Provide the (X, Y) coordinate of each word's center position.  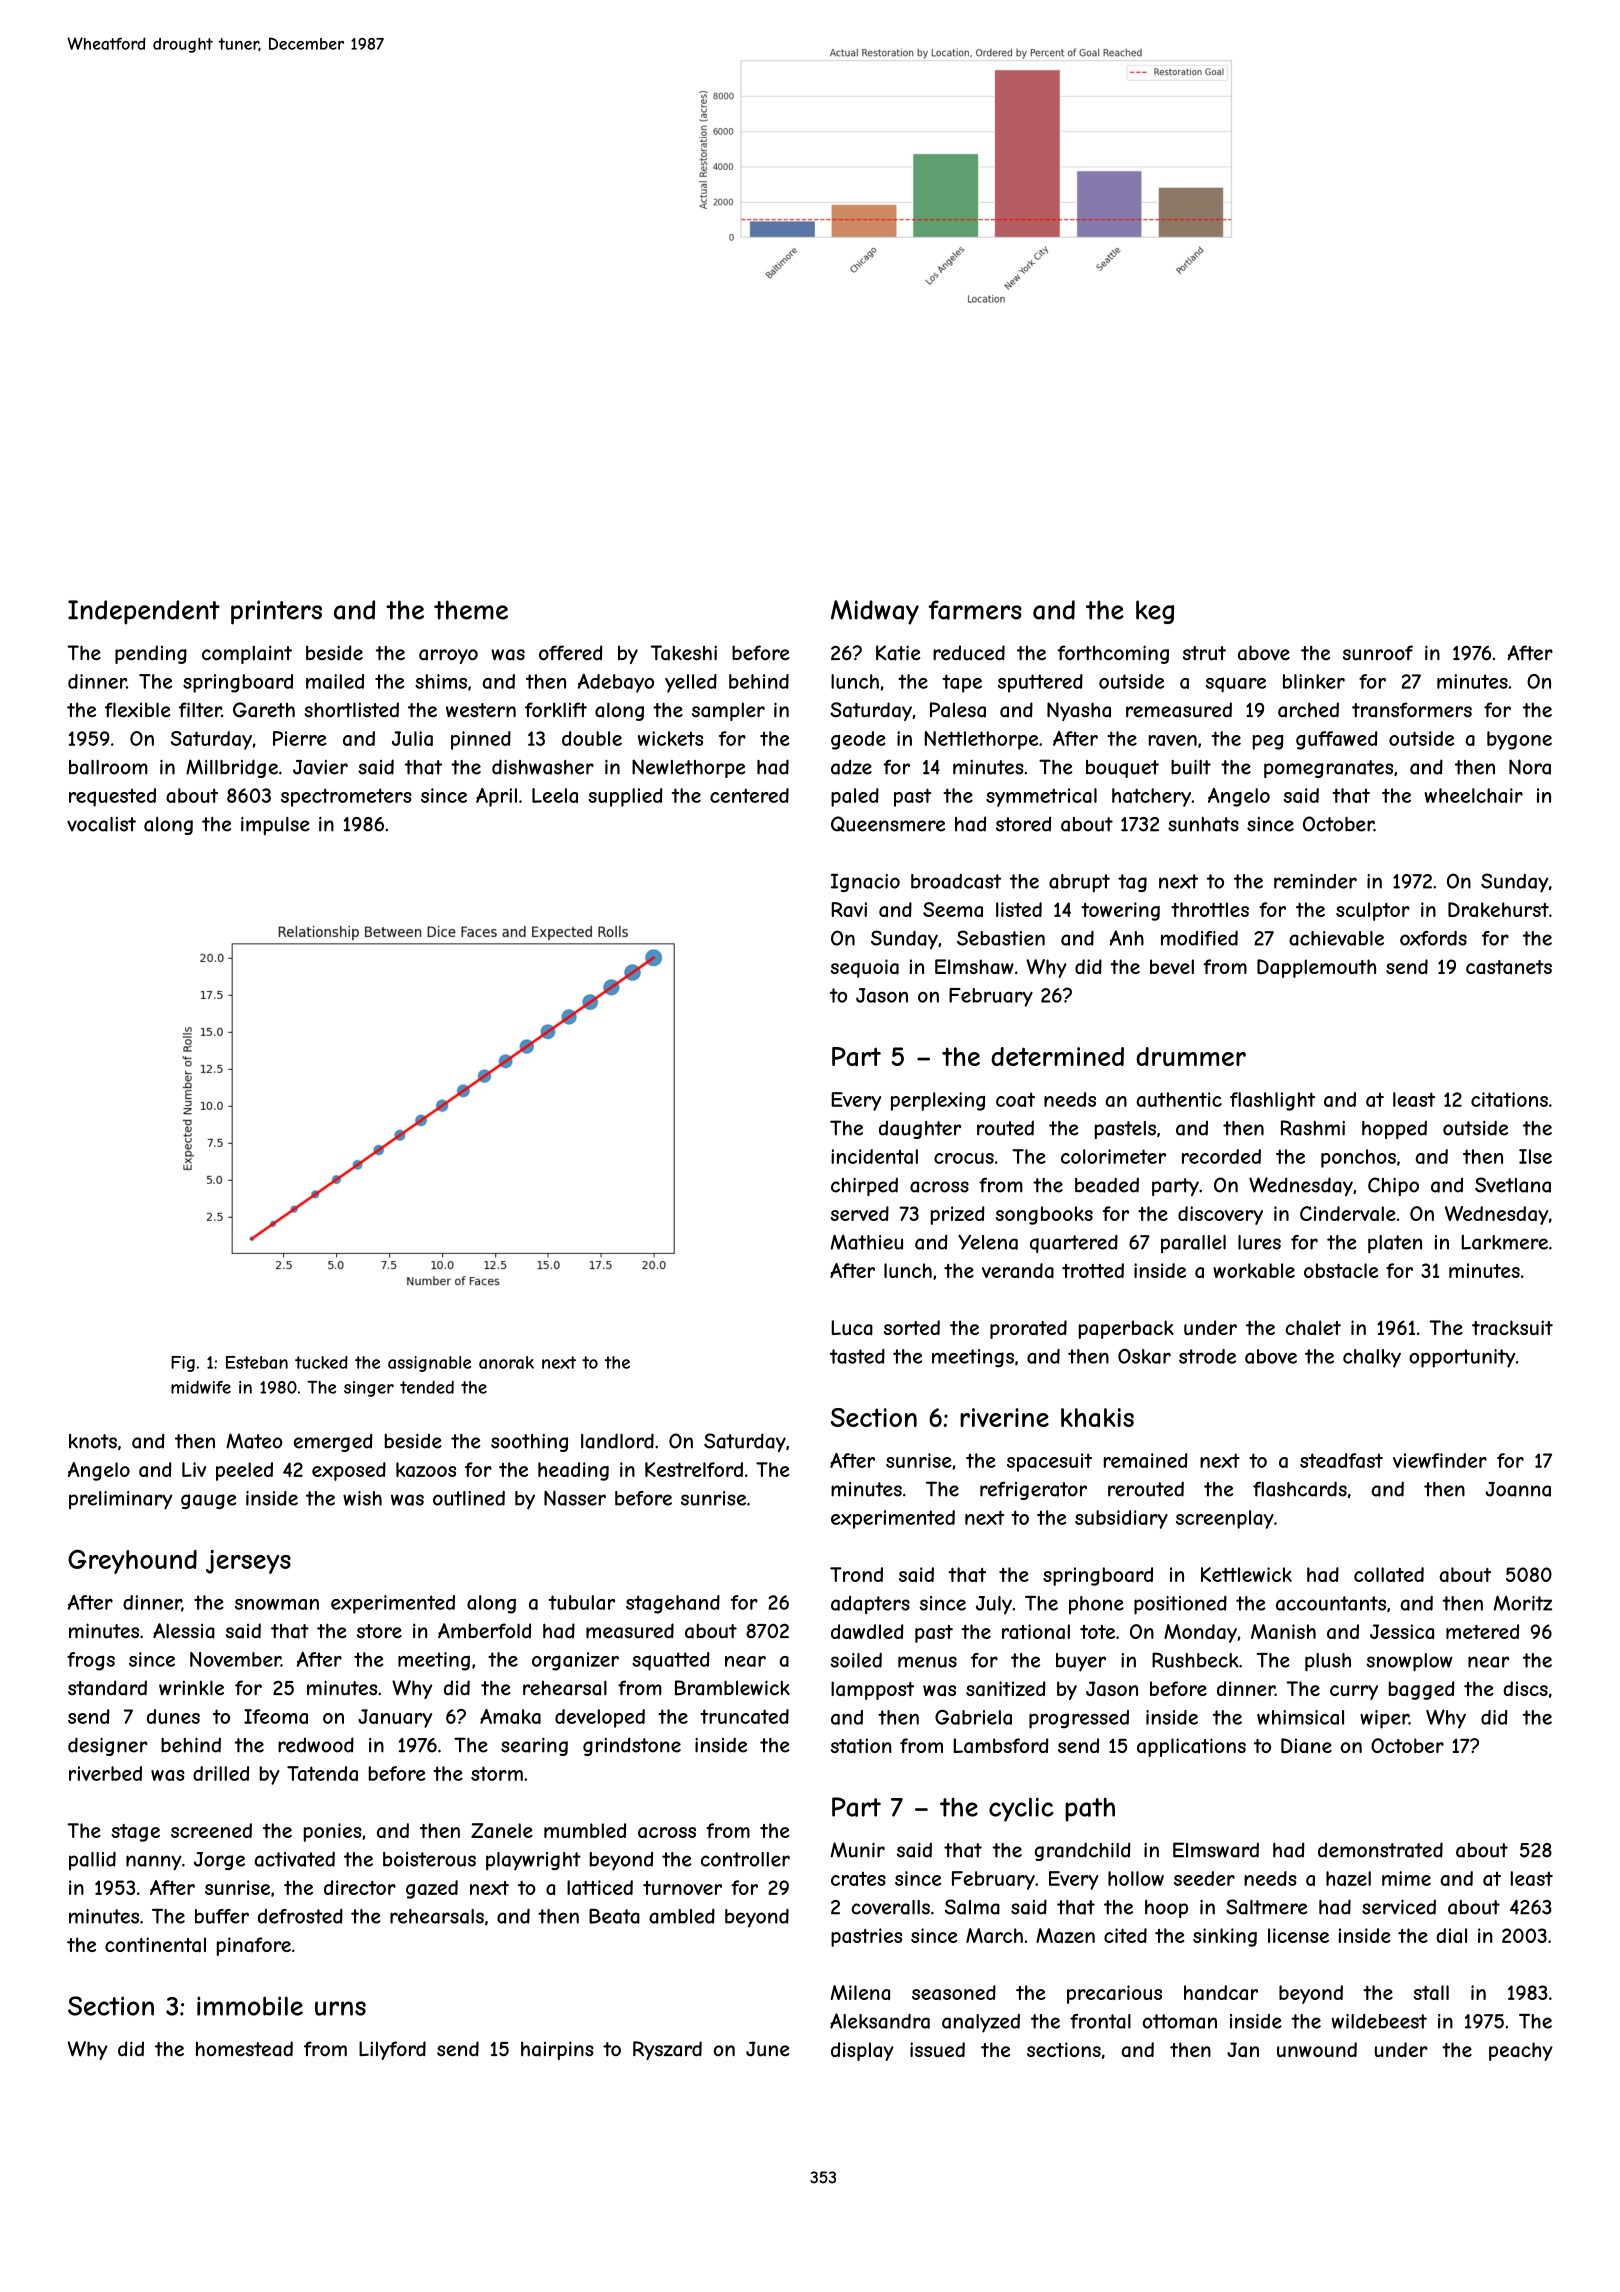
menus (927, 1662)
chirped (864, 1186)
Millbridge (232, 768)
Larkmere (1505, 1242)
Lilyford (392, 2050)
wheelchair (1473, 795)
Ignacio (865, 883)
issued (937, 2049)
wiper (1384, 1719)
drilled (221, 1773)
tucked (321, 1362)
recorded (1221, 1156)
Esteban (257, 1362)
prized (958, 1215)
